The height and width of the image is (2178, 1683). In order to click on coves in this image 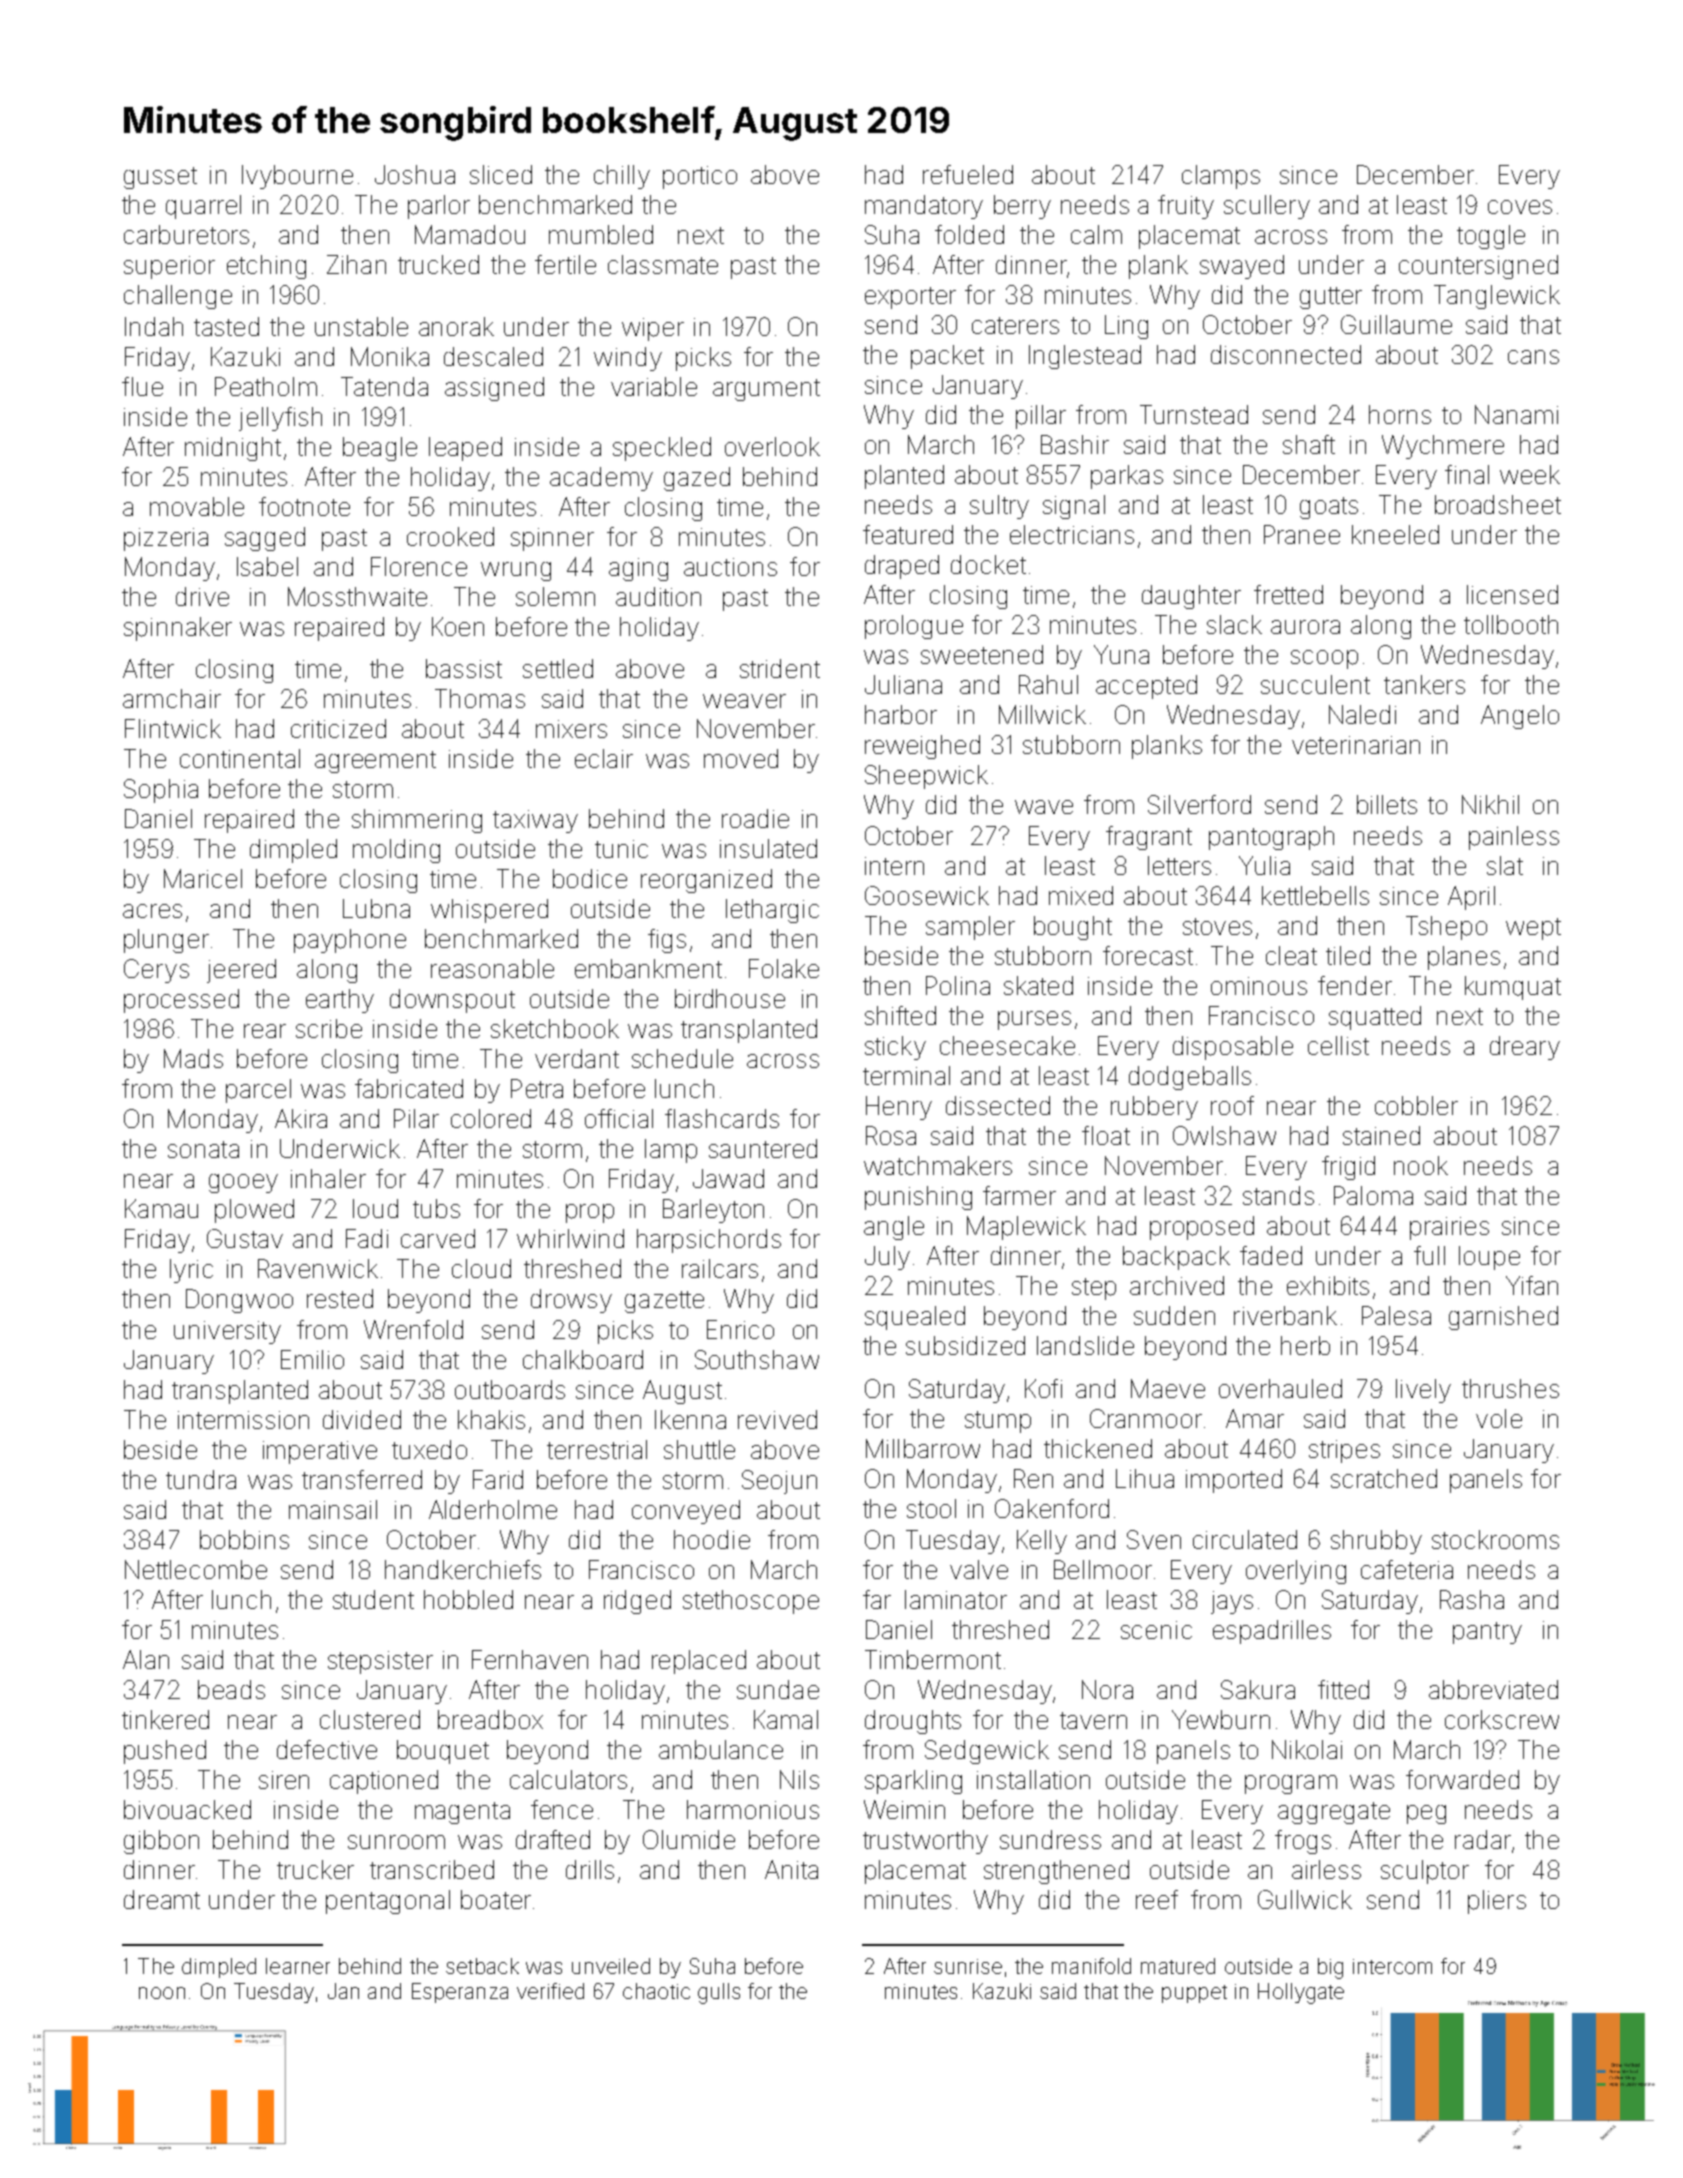, I will do `click(1520, 207)`.
